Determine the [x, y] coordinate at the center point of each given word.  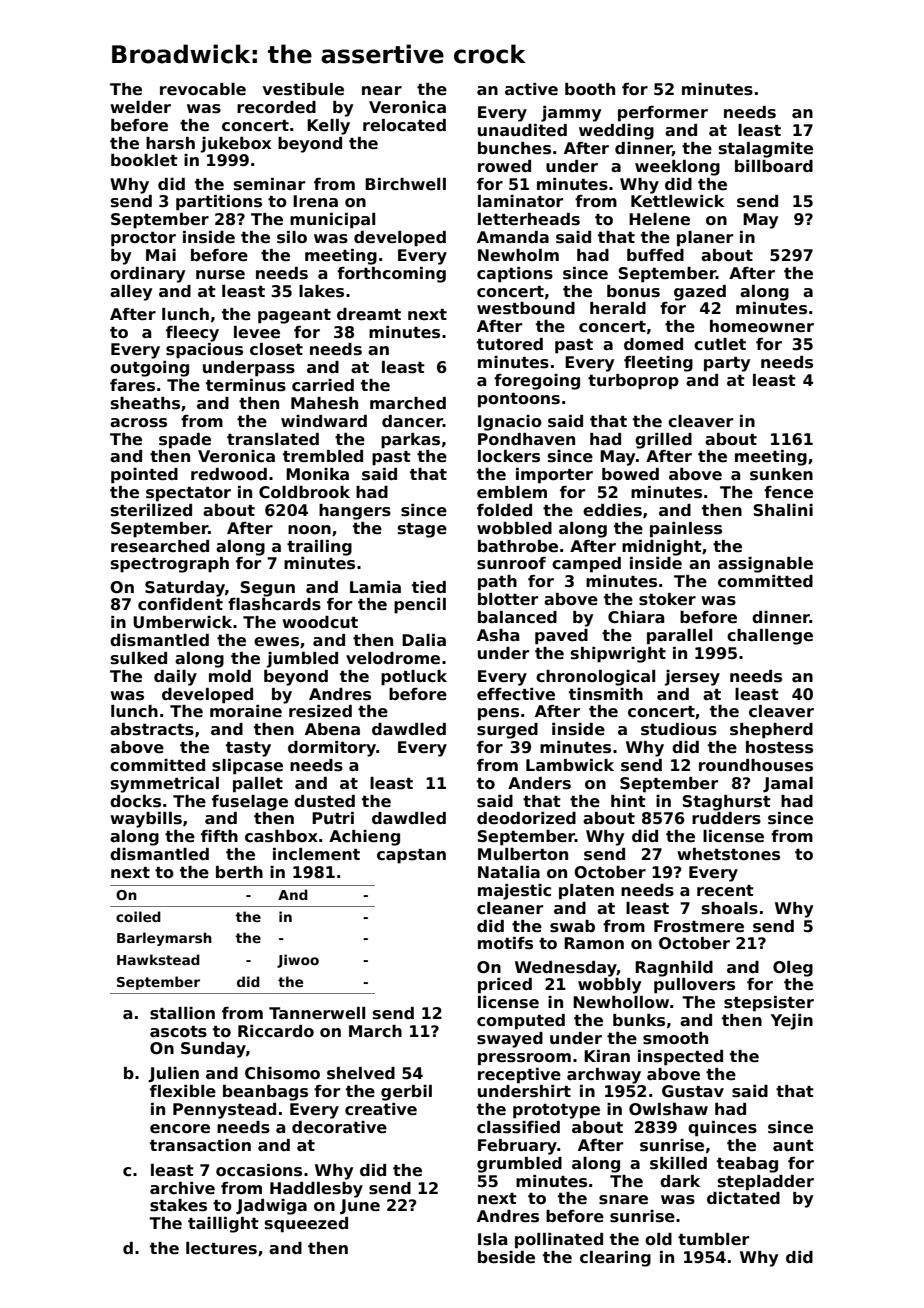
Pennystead [224, 1111]
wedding [616, 132]
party [727, 364]
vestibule [303, 89]
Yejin [792, 1022]
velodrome [393, 658]
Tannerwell [317, 1013]
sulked [139, 658]
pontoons [519, 400]
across [138, 423]
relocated [404, 125]
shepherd [771, 731]
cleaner [510, 908]
